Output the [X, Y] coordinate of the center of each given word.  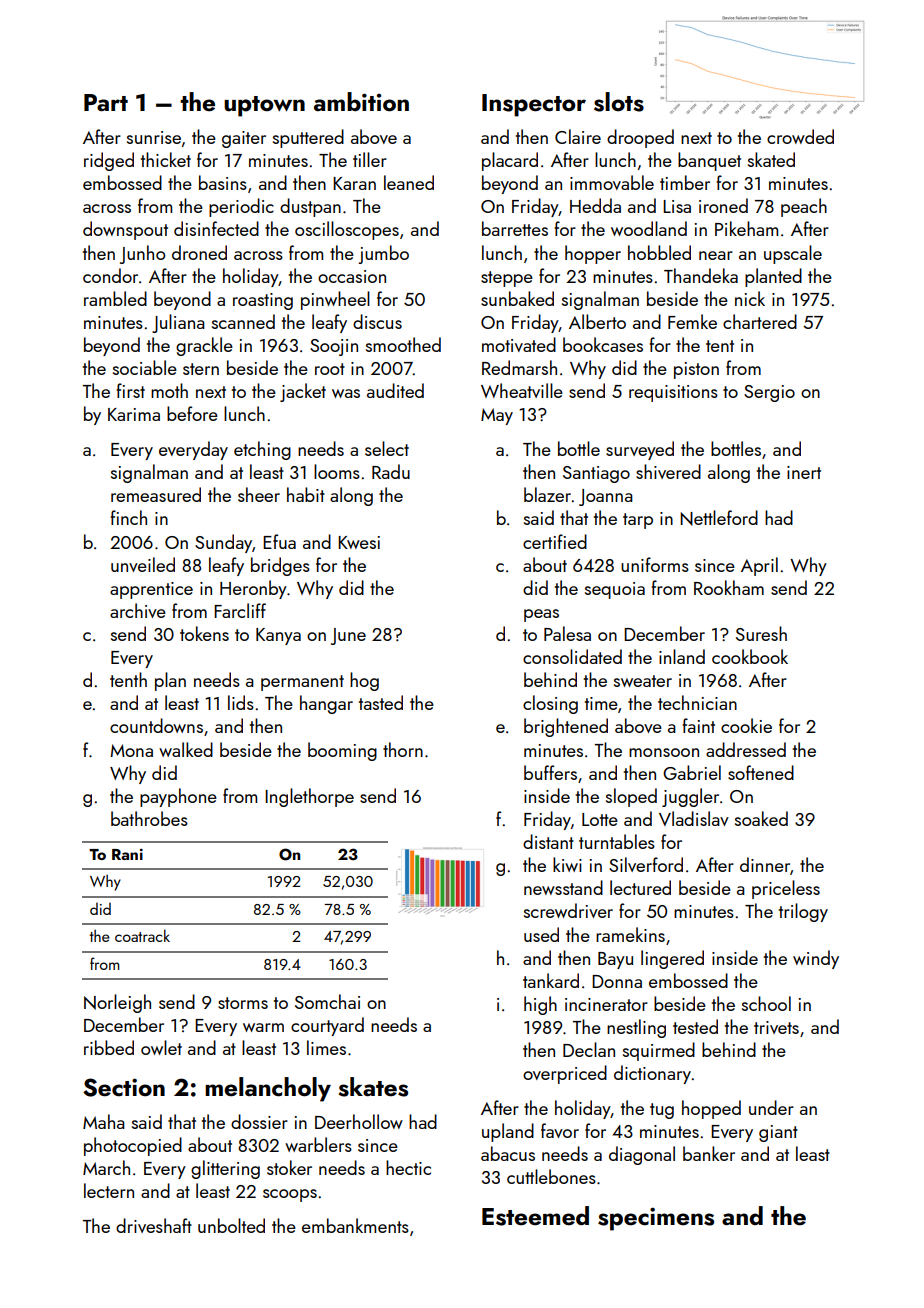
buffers [550, 772]
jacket [303, 392]
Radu [391, 471]
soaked [761, 818]
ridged [109, 161]
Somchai [327, 1001]
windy [816, 959]
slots [619, 102]
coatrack [142, 935]
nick [750, 298]
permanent [302, 683]
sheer [259, 494]
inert [804, 472]
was [346, 393]
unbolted [231, 1225]
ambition [361, 102]
